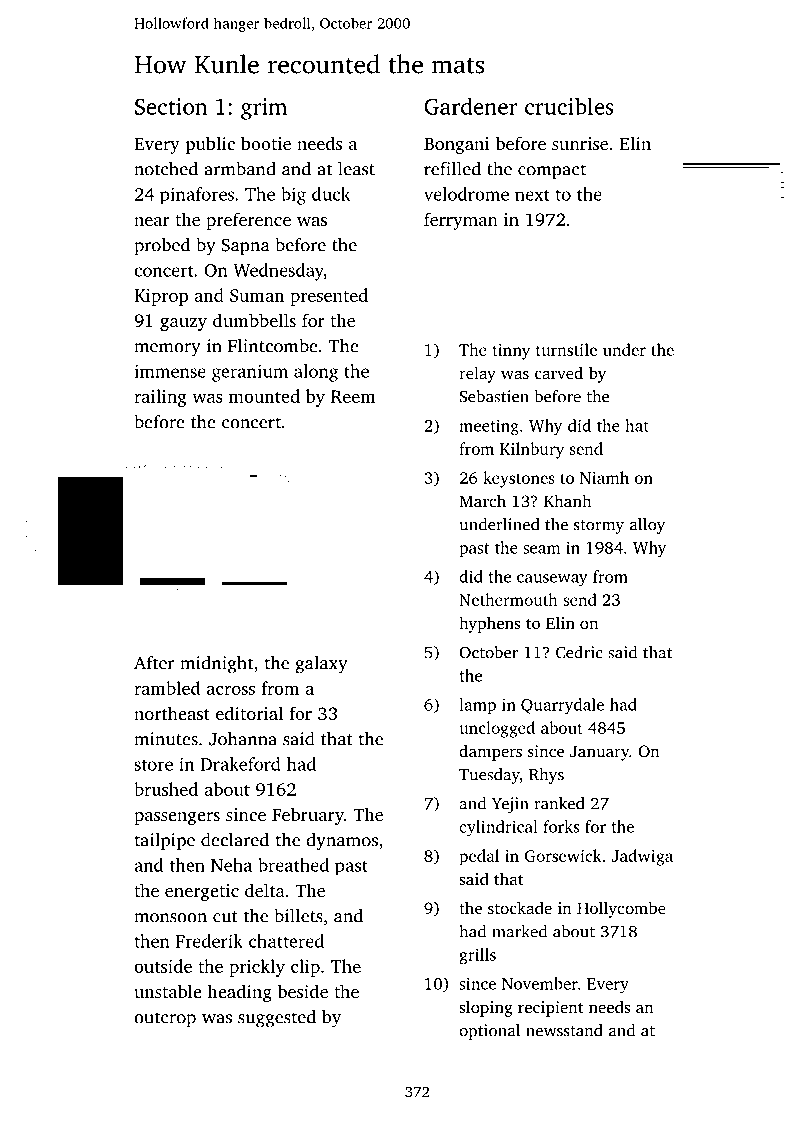  What do you see at coordinates (498, 828) in the screenshot?
I see `cylindrical` at bounding box center [498, 828].
